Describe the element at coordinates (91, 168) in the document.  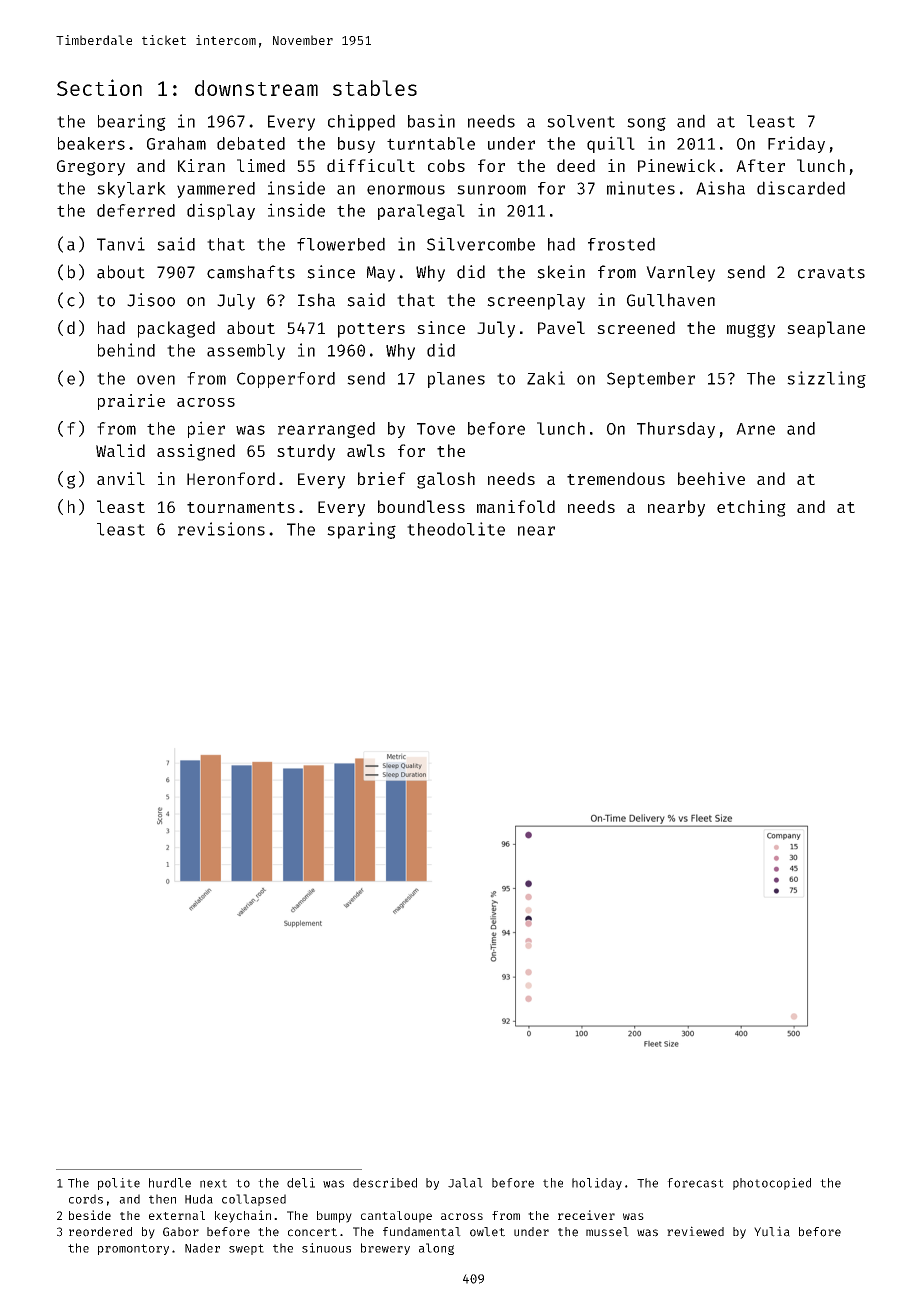
I see `Gregory` at that location.
